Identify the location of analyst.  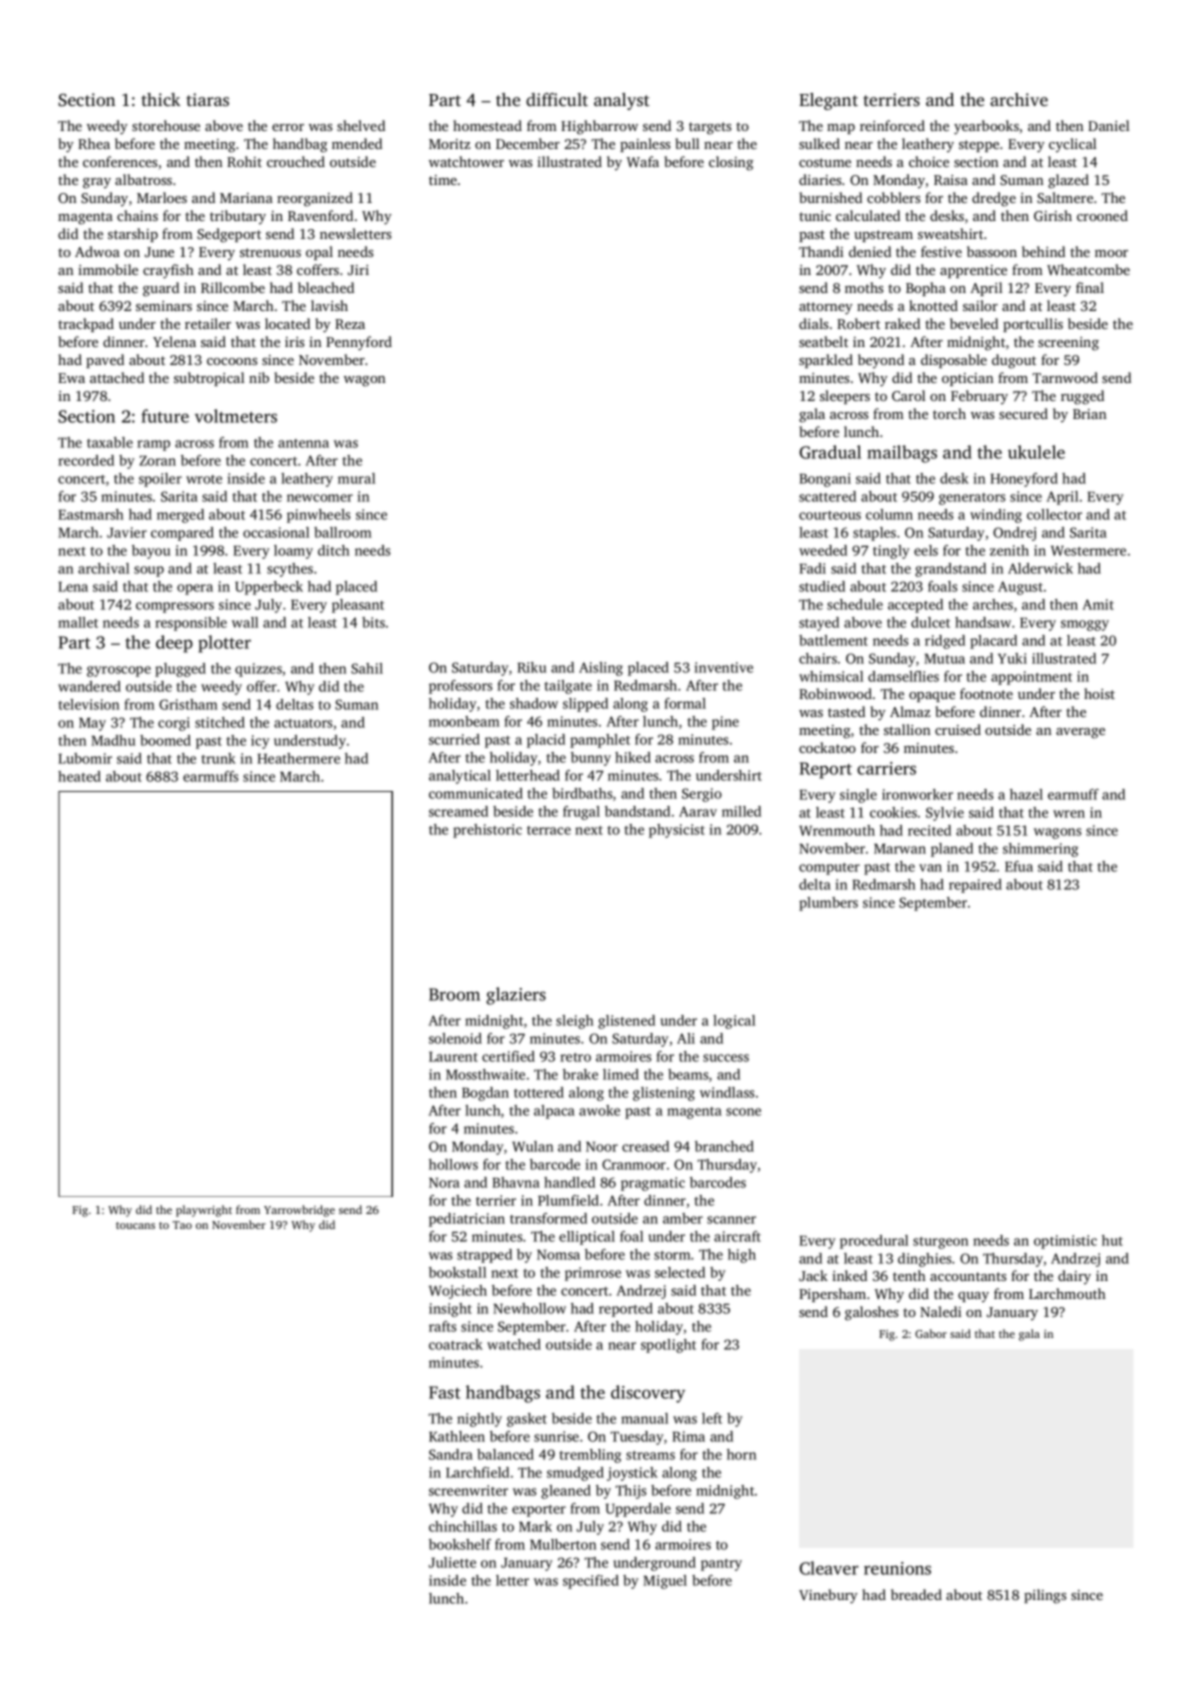
(622, 101).
